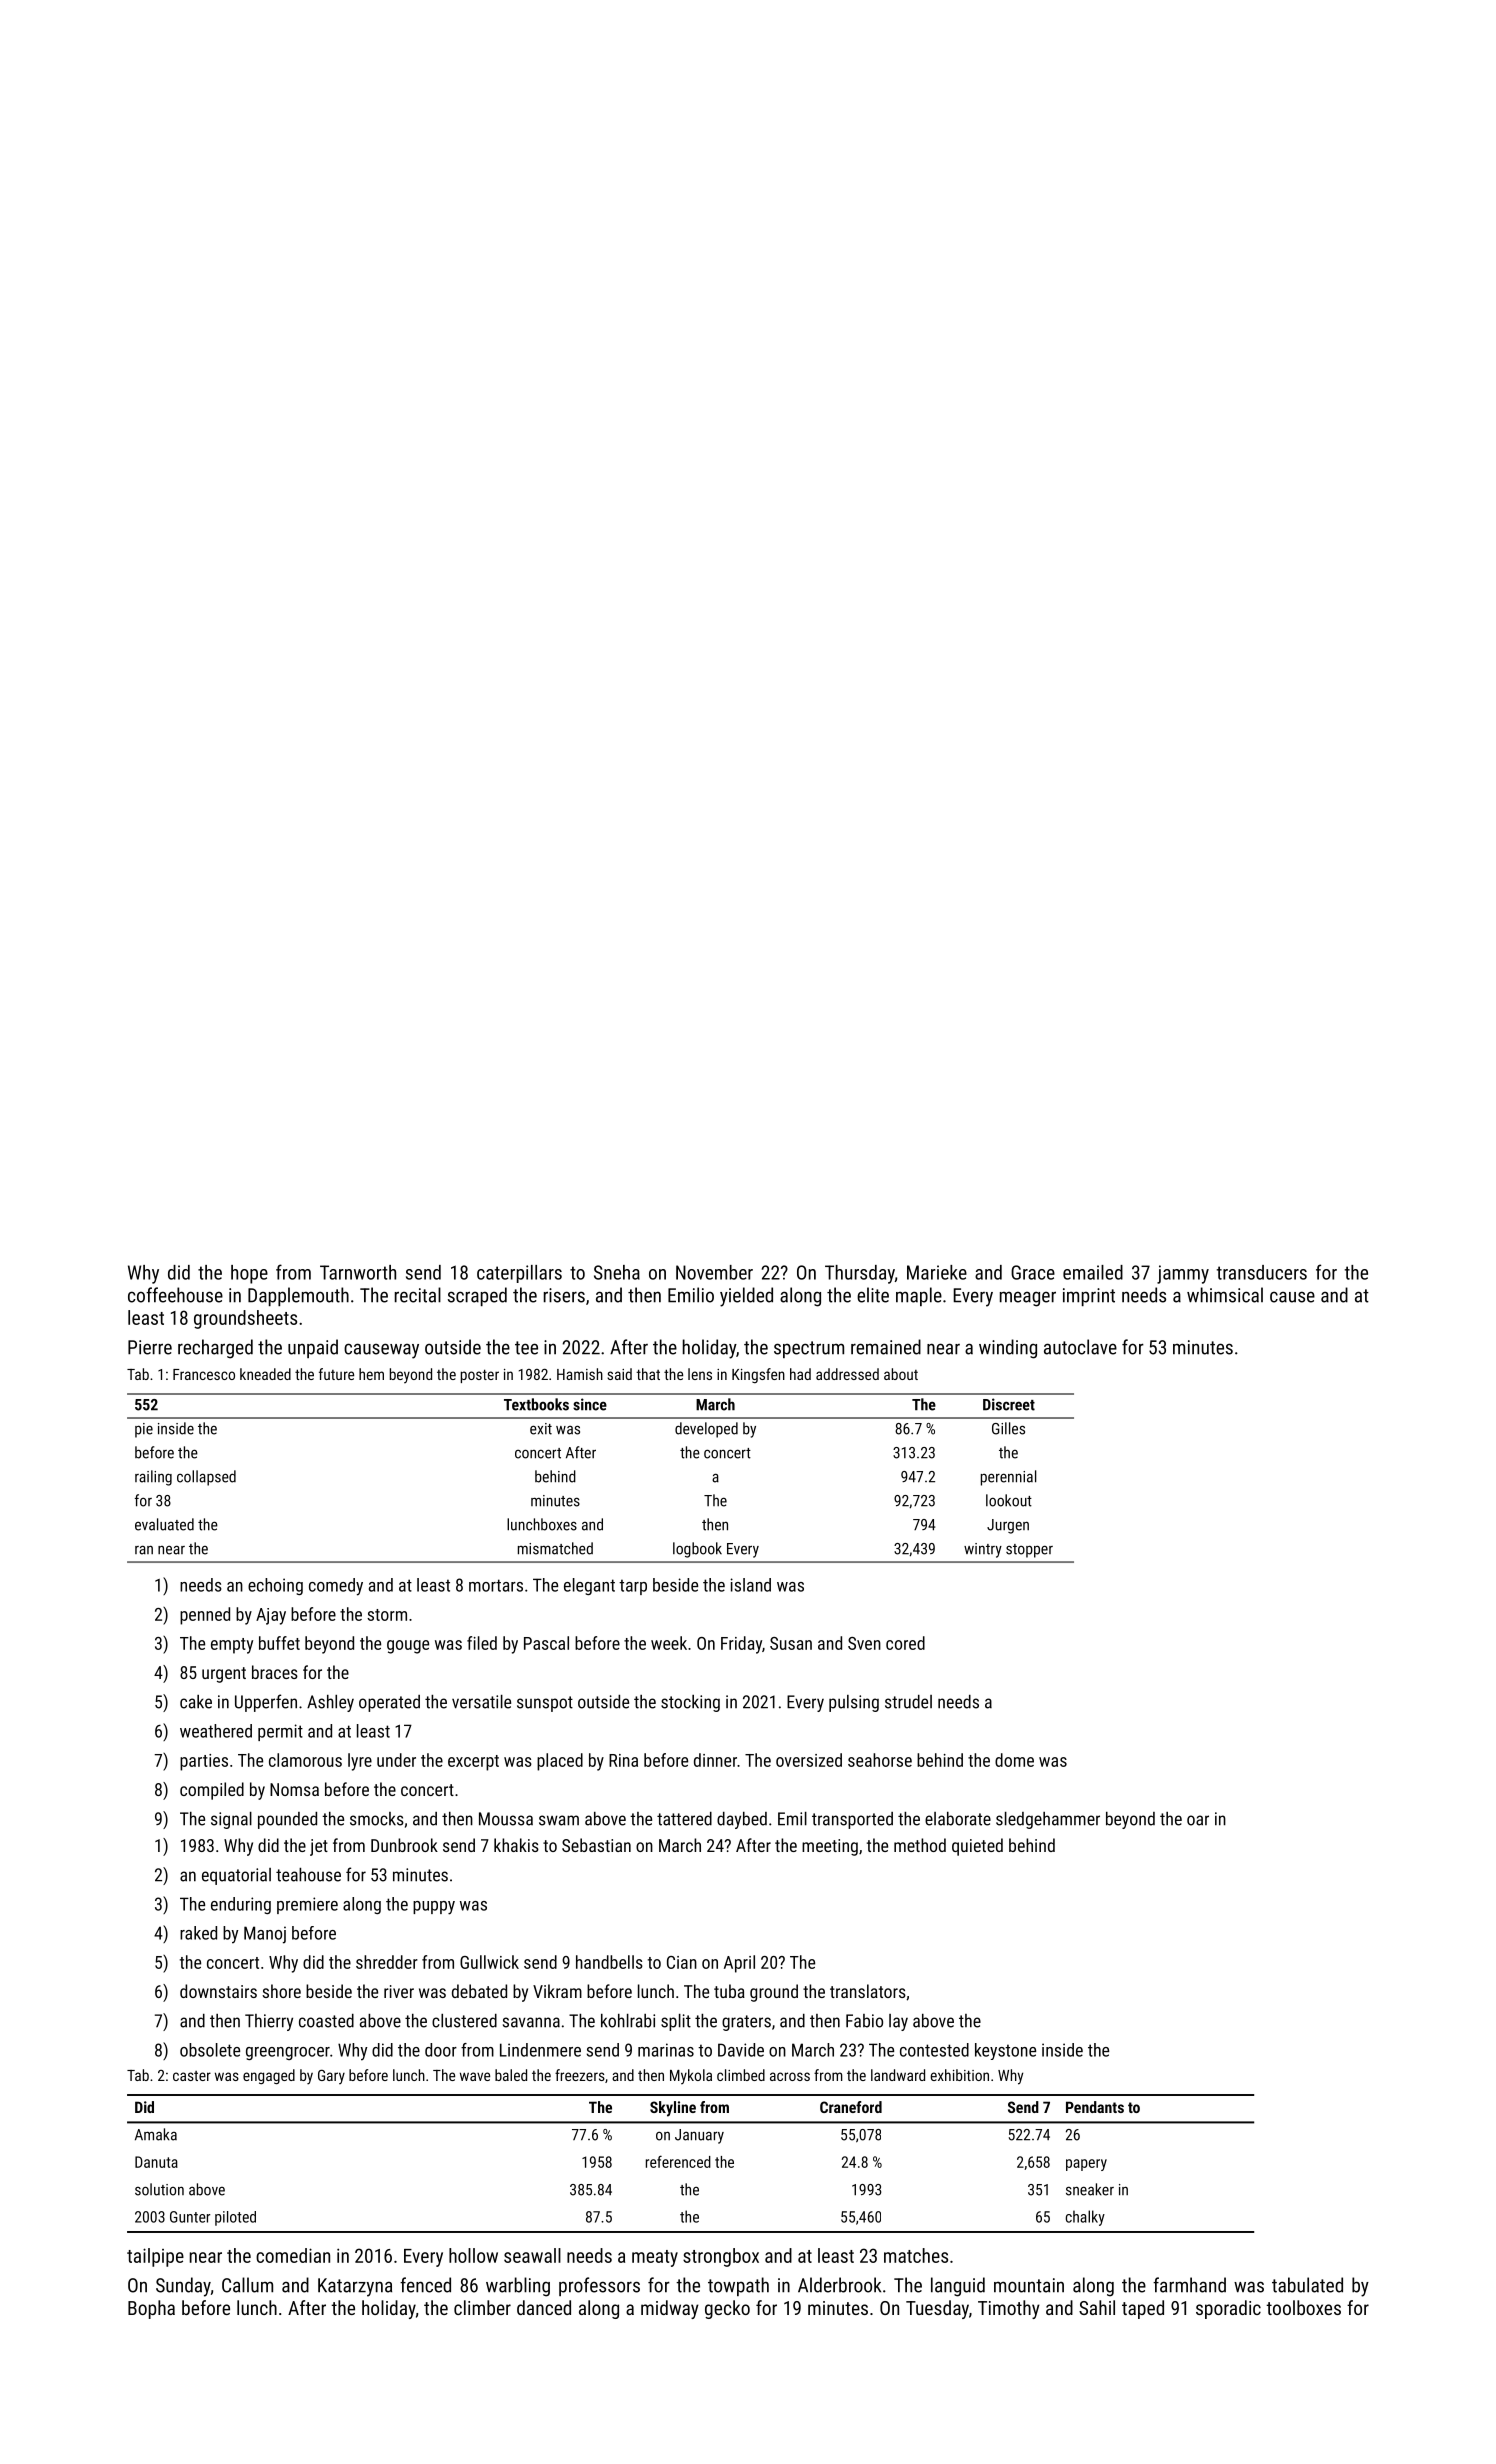  What do you see at coordinates (673, 2109) in the page?
I see `Skyline` at bounding box center [673, 2109].
